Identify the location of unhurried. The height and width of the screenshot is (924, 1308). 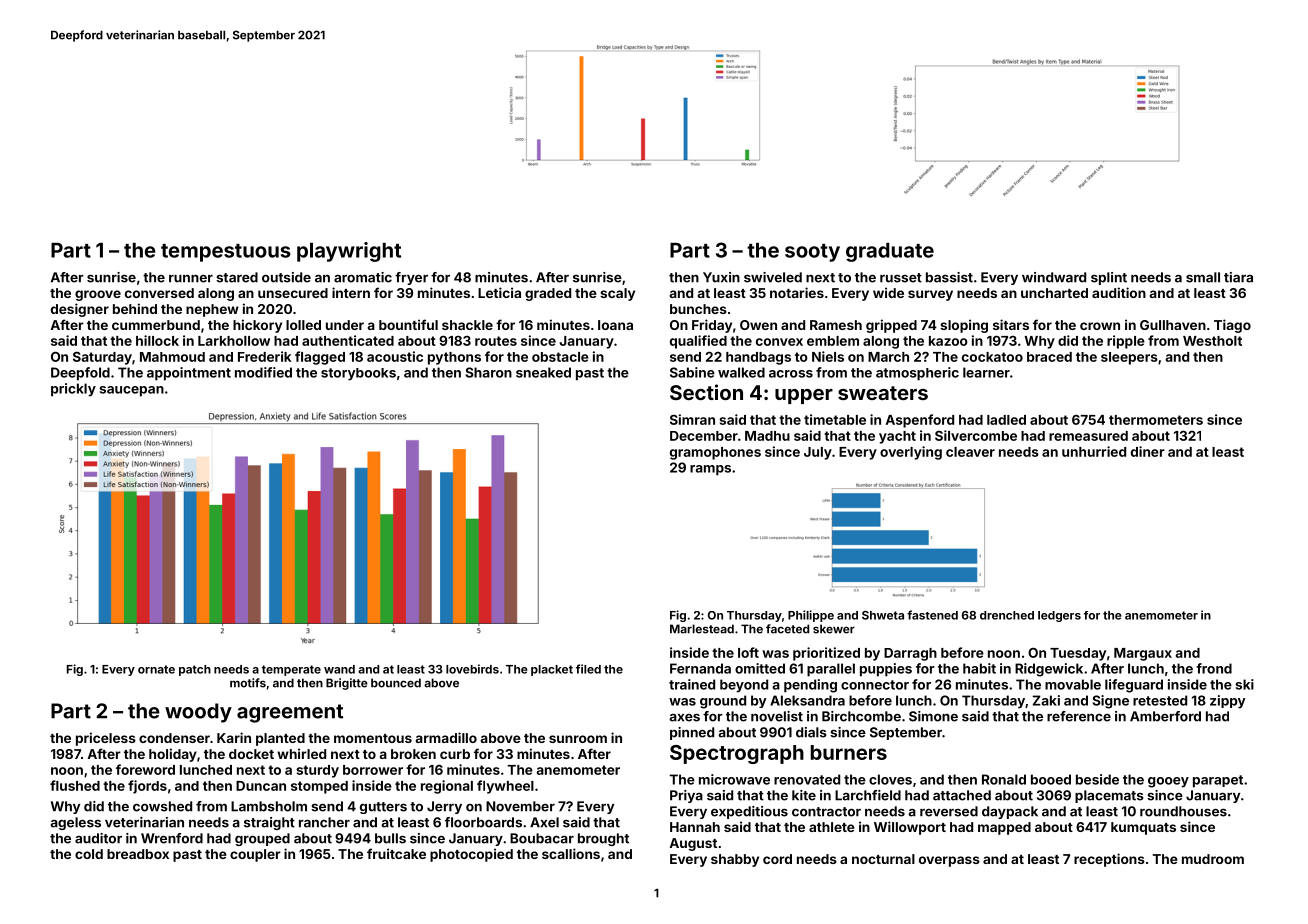
(1094, 451).
